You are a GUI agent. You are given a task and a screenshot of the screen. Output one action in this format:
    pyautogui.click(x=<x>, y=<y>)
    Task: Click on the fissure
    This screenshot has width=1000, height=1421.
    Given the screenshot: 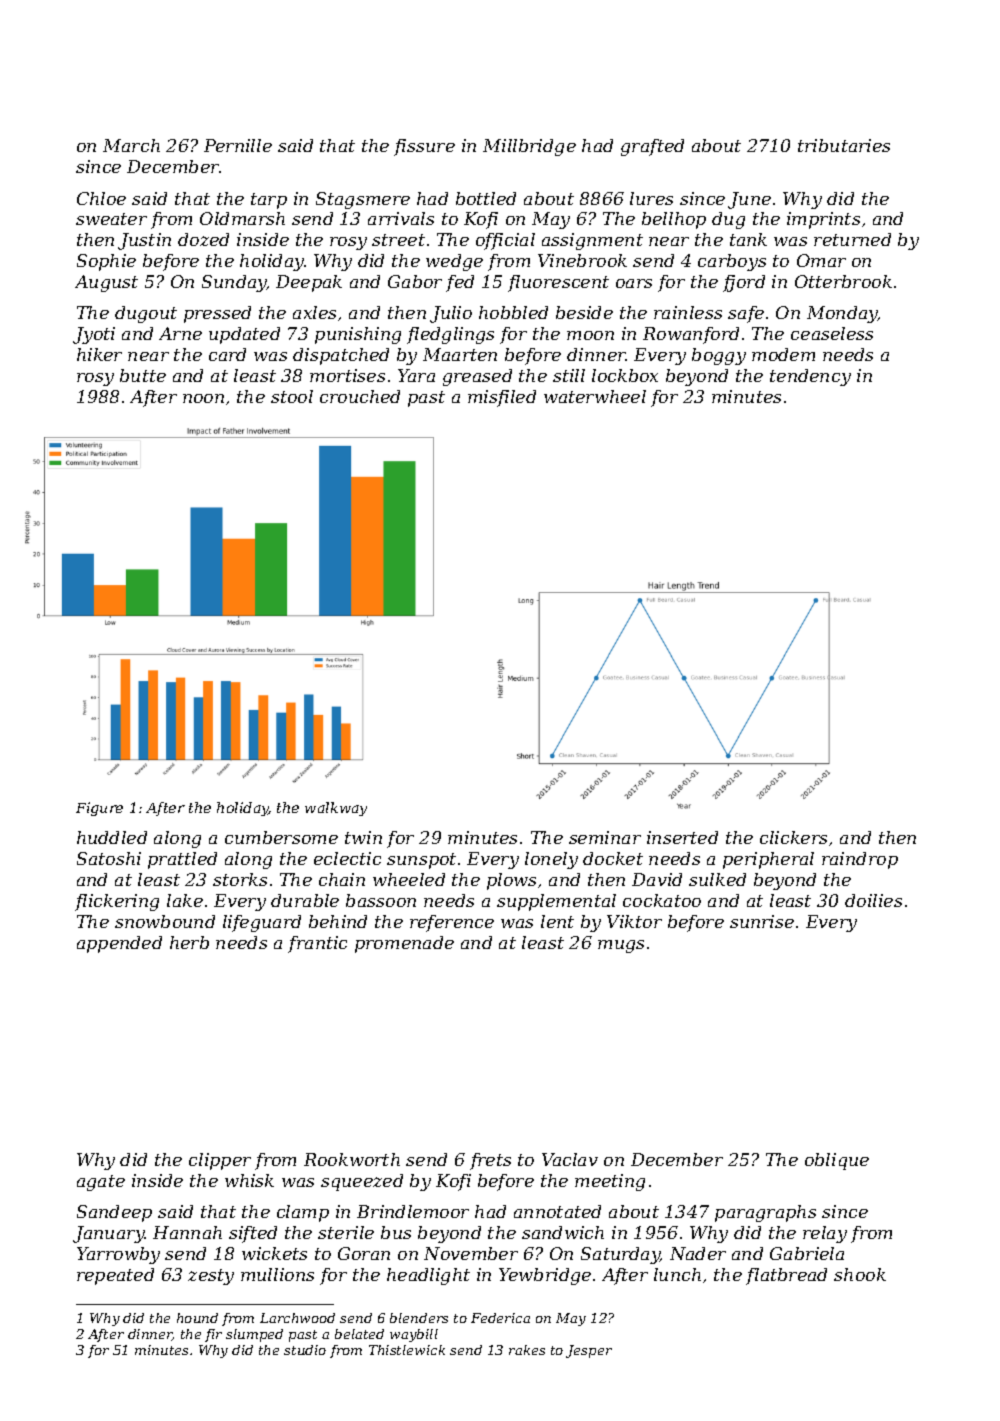 What is the action you would take?
    pyautogui.click(x=424, y=147)
